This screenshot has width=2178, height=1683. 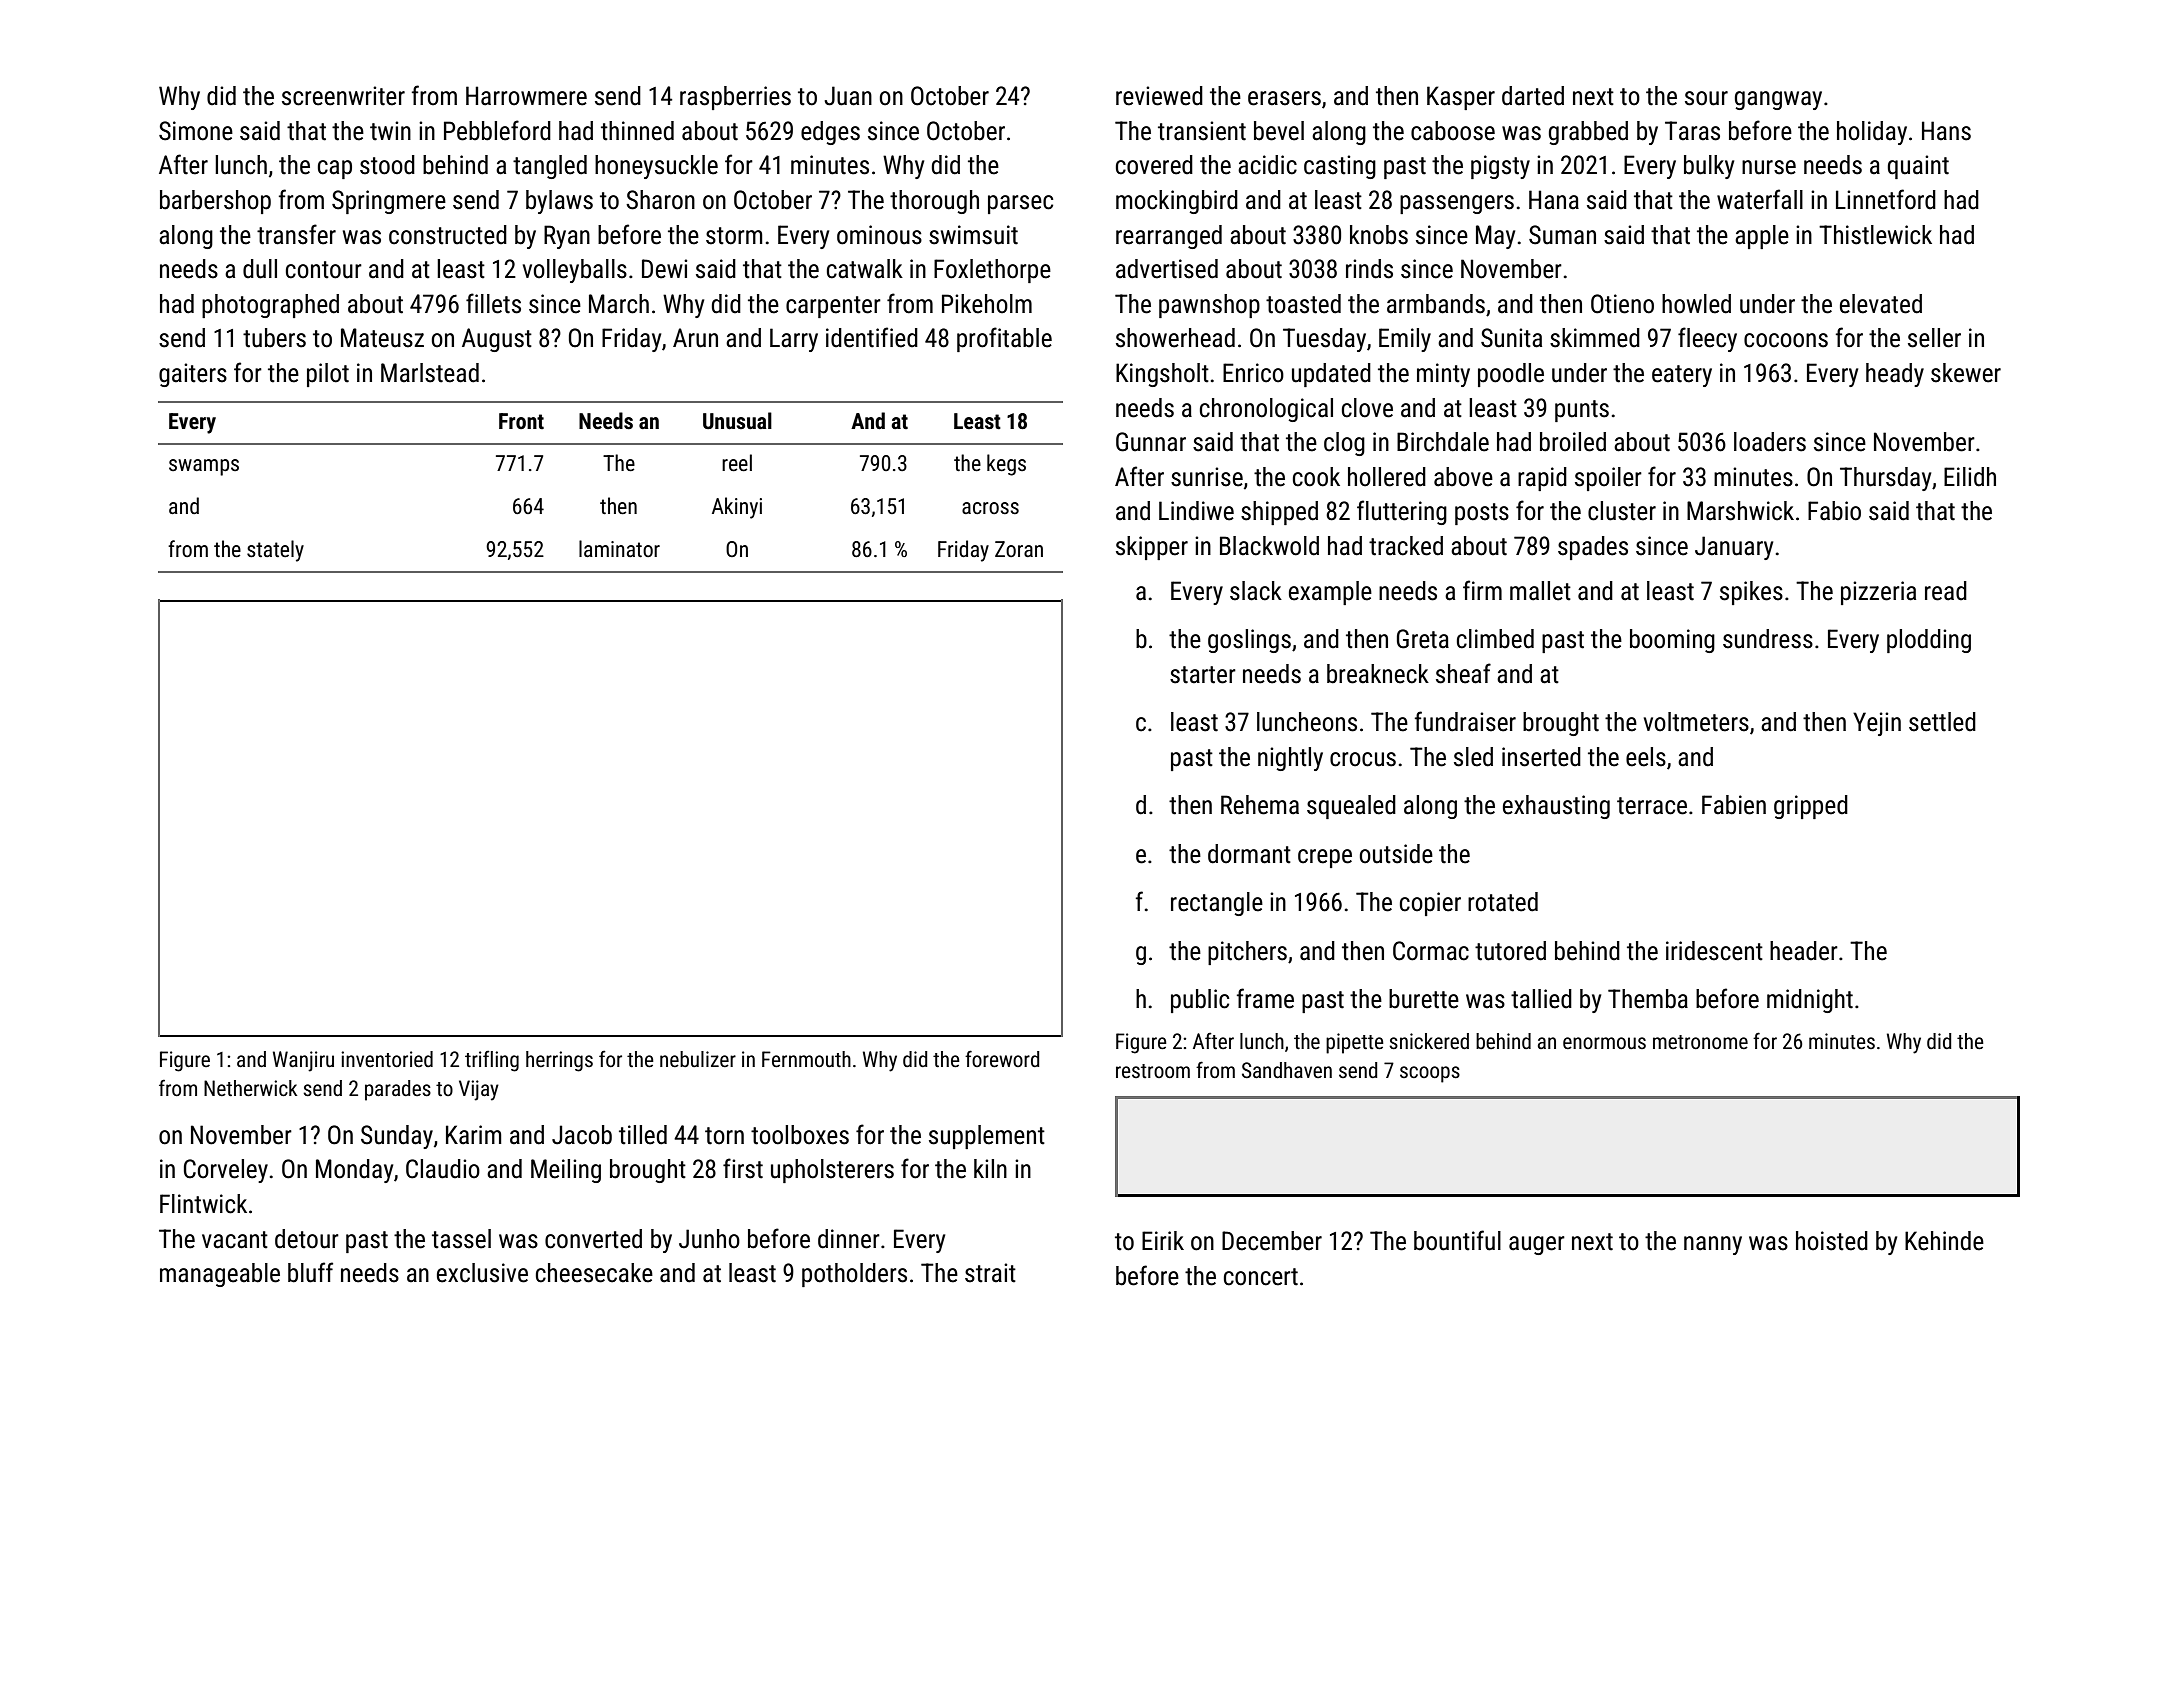 What do you see at coordinates (1734, 548) in the screenshot?
I see `January` at bounding box center [1734, 548].
